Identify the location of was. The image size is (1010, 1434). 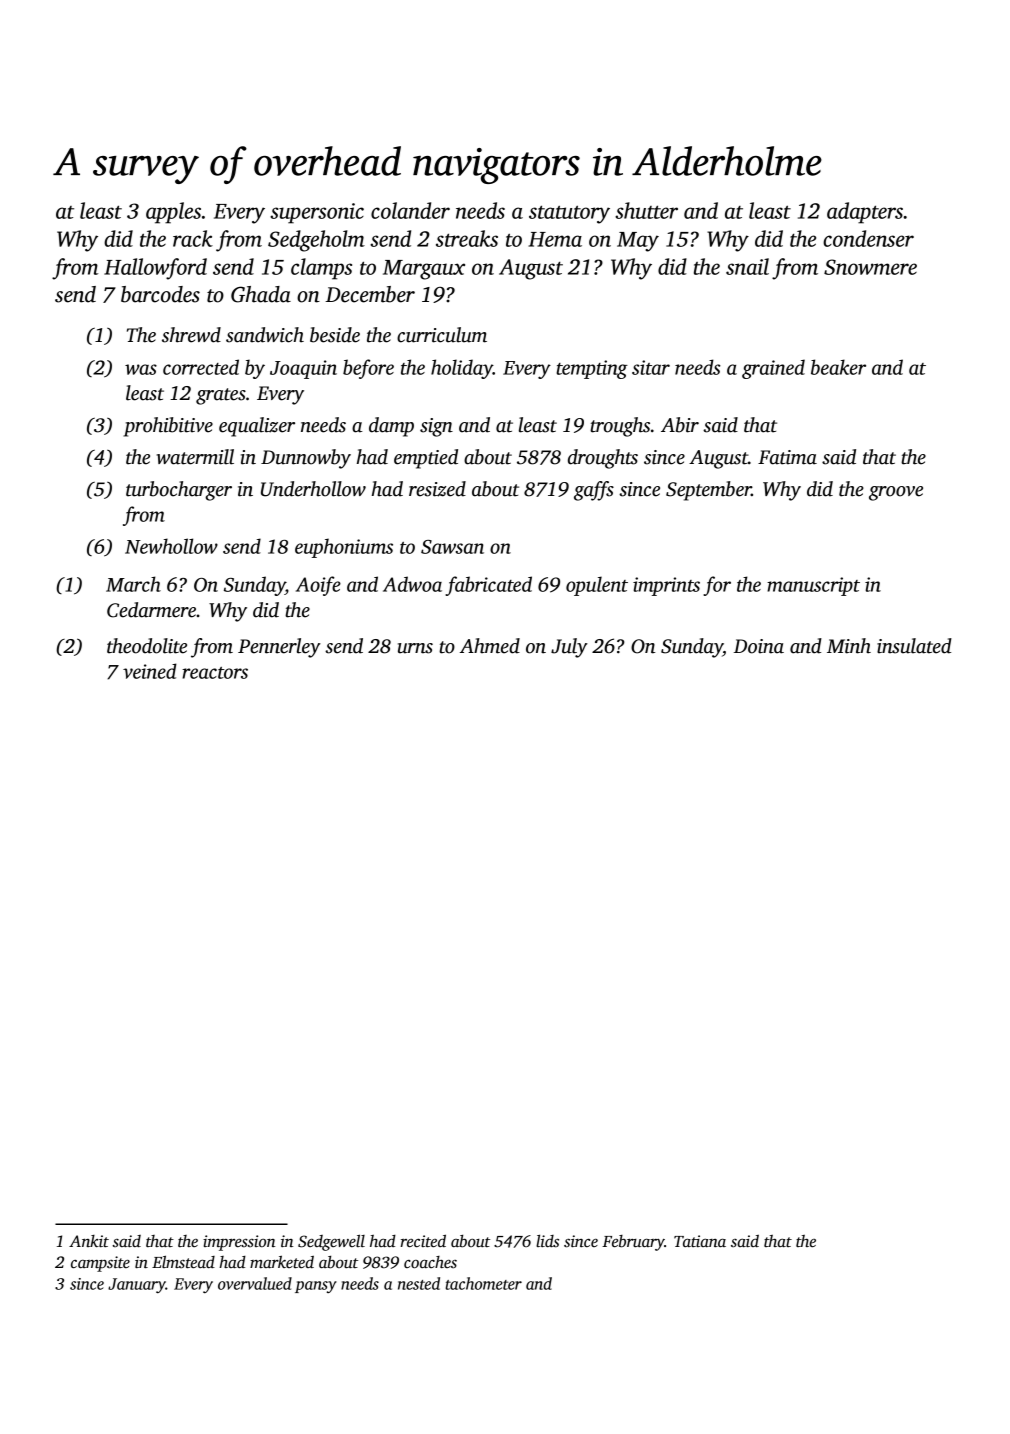
(141, 369).
